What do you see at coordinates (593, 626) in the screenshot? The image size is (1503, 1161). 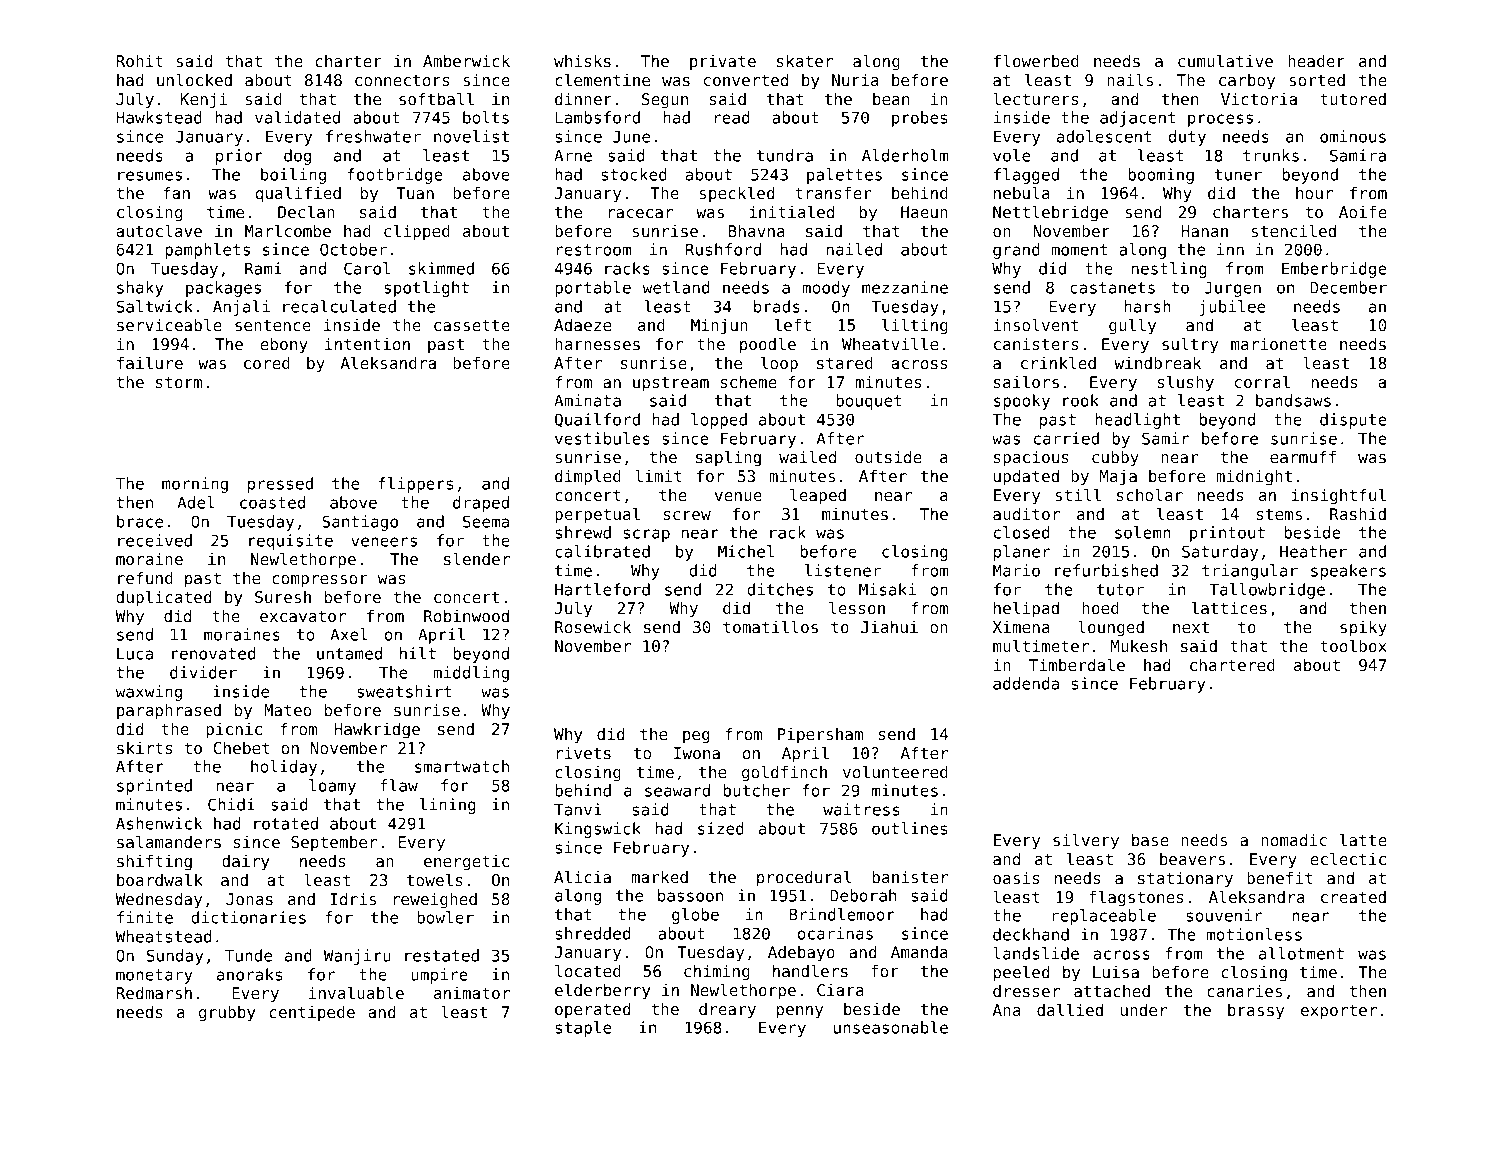 I see `Rosewick` at bounding box center [593, 626].
